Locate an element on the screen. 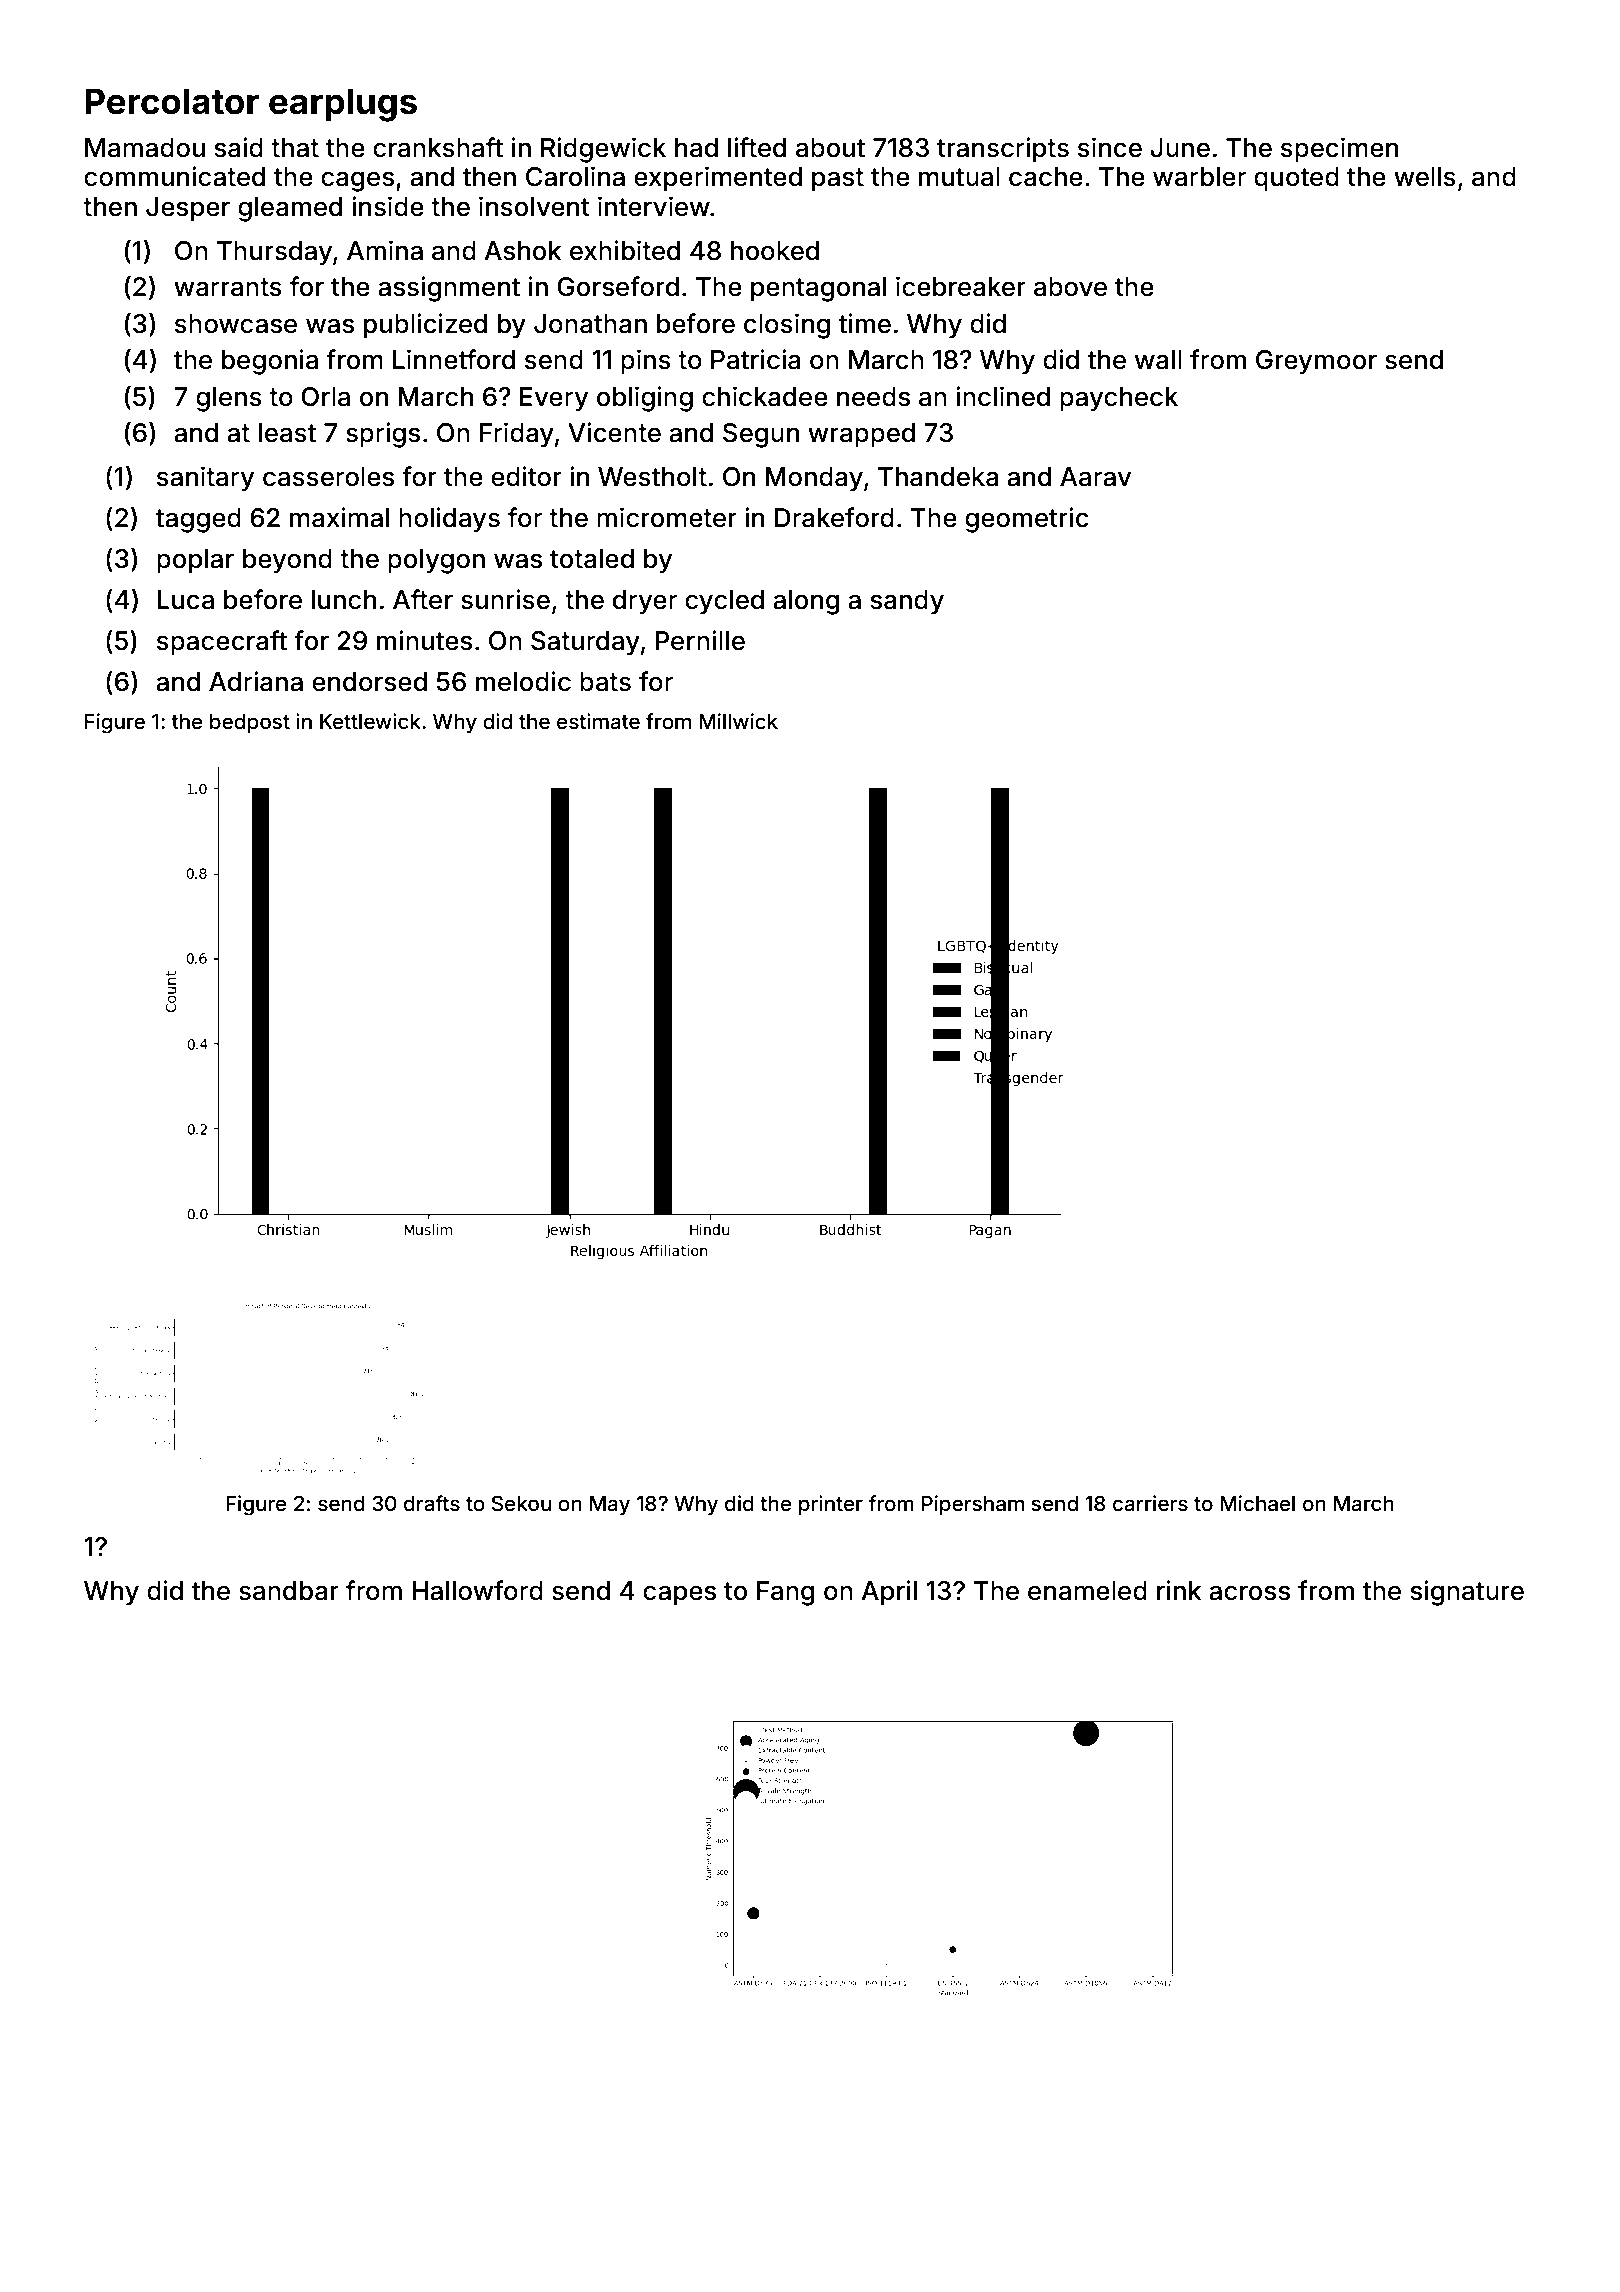 This screenshot has width=1620, height=2292. sandbar is located at coordinates (289, 1591).
